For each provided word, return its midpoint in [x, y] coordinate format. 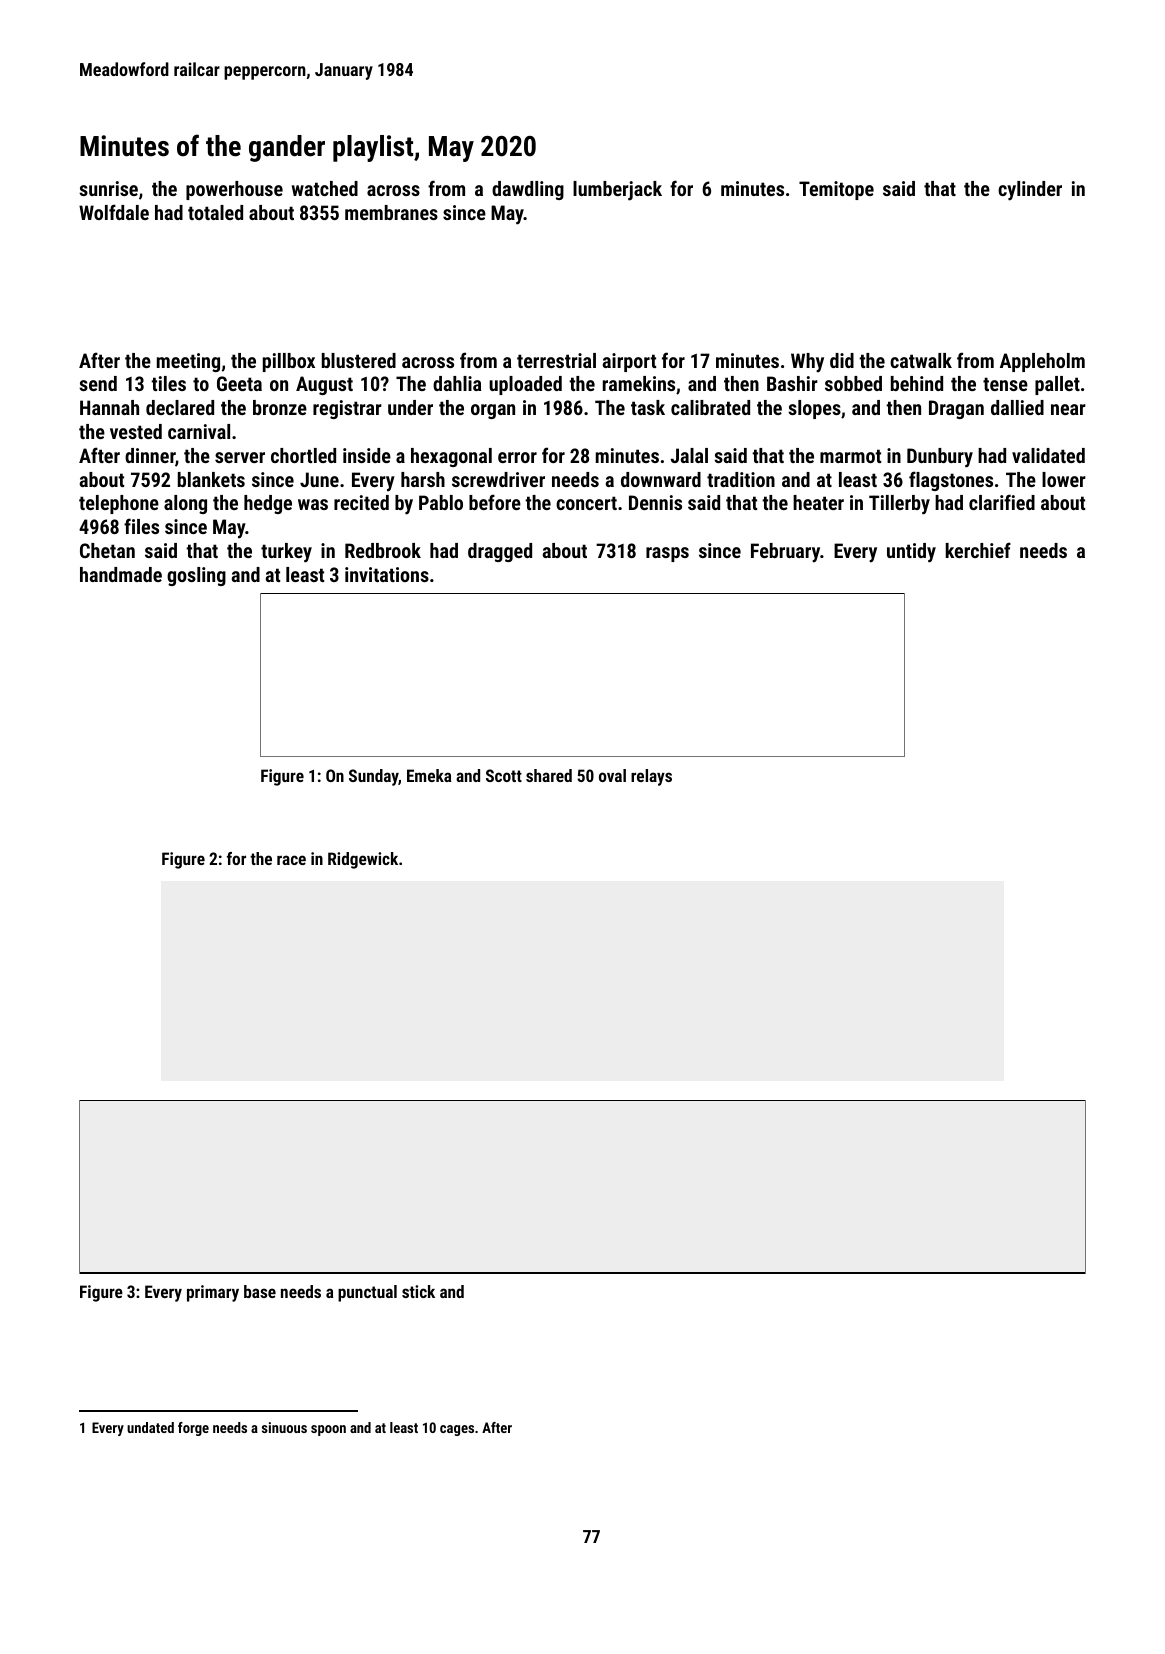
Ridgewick [363, 860]
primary [213, 1293]
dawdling [528, 190]
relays [651, 777]
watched [325, 188]
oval [612, 775]
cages [457, 1430]
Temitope [836, 190]
